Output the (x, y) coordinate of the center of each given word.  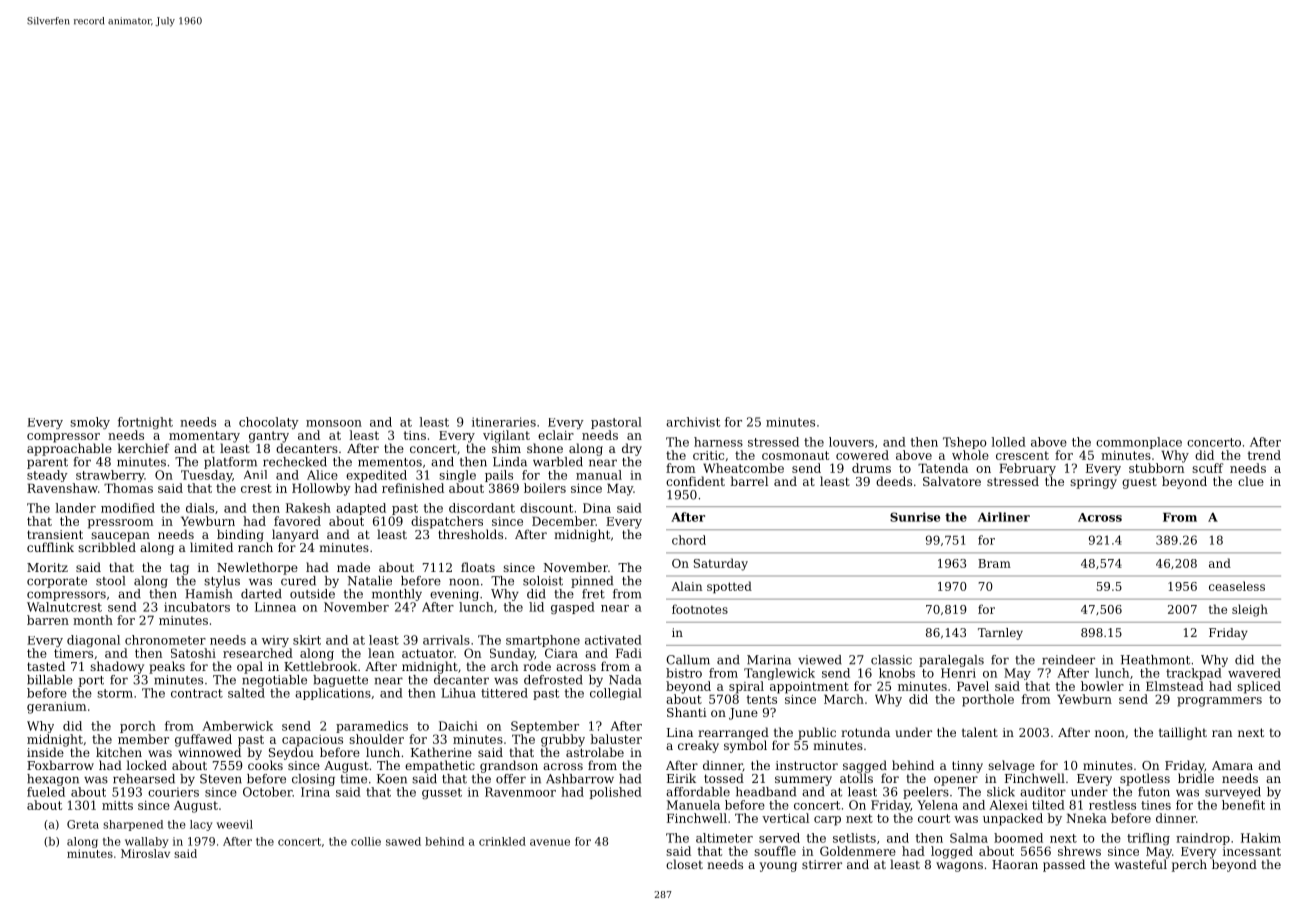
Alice (322, 475)
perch (1189, 865)
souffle (775, 851)
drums (871, 468)
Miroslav (145, 853)
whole (970, 455)
